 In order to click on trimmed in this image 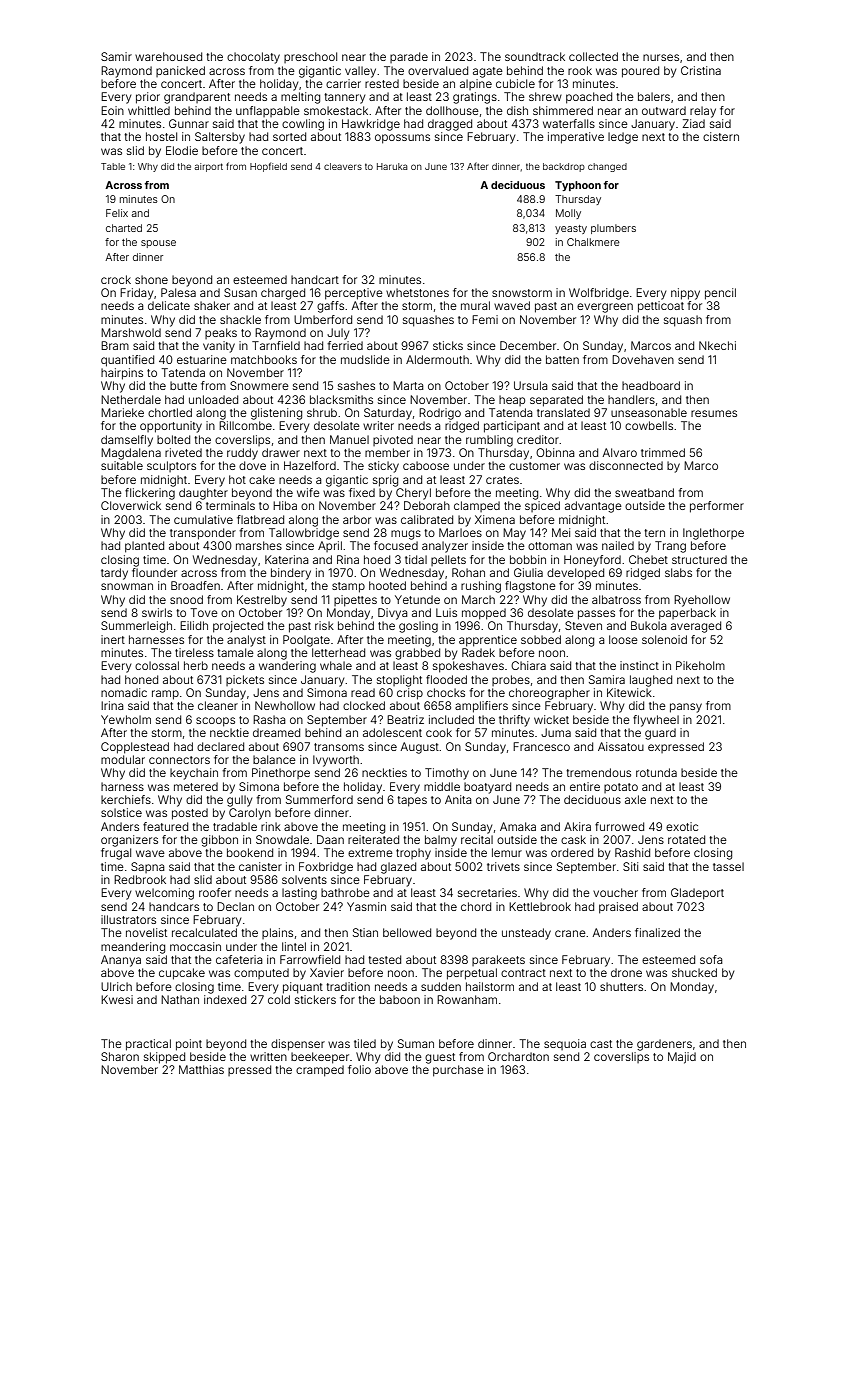, I will do `click(663, 452)`.
